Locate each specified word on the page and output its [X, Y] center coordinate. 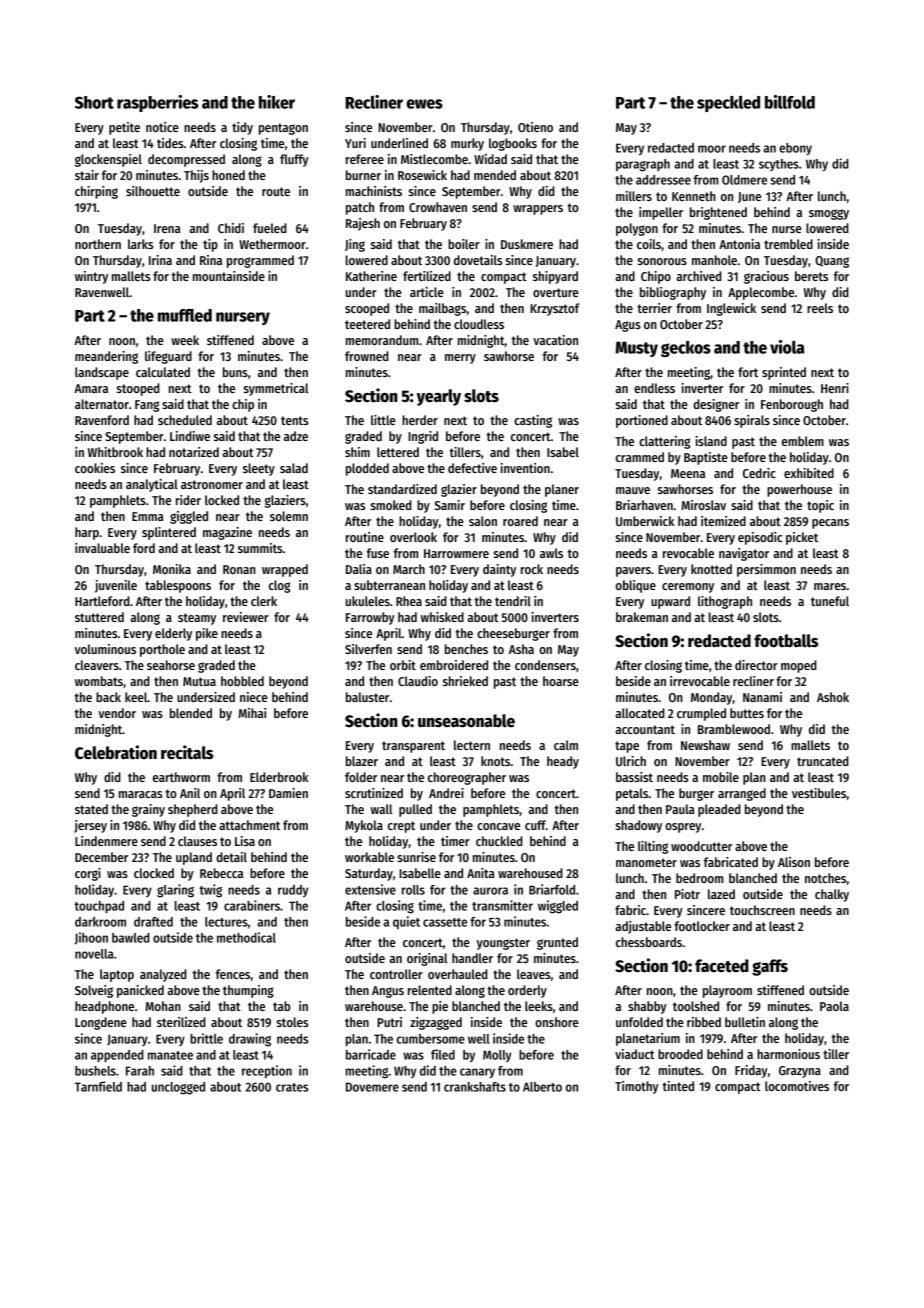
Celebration [116, 752]
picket [802, 538]
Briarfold [552, 889]
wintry [91, 277]
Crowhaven [438, 207]
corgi [88, 874]
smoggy [829, 214]
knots [495, 761]
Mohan [163, 1006]
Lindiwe [190, 436]
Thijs [196, 176]
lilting [653, 847]
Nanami [762, 697]
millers [634, 196]
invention [525, 468]
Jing [355, 245]
